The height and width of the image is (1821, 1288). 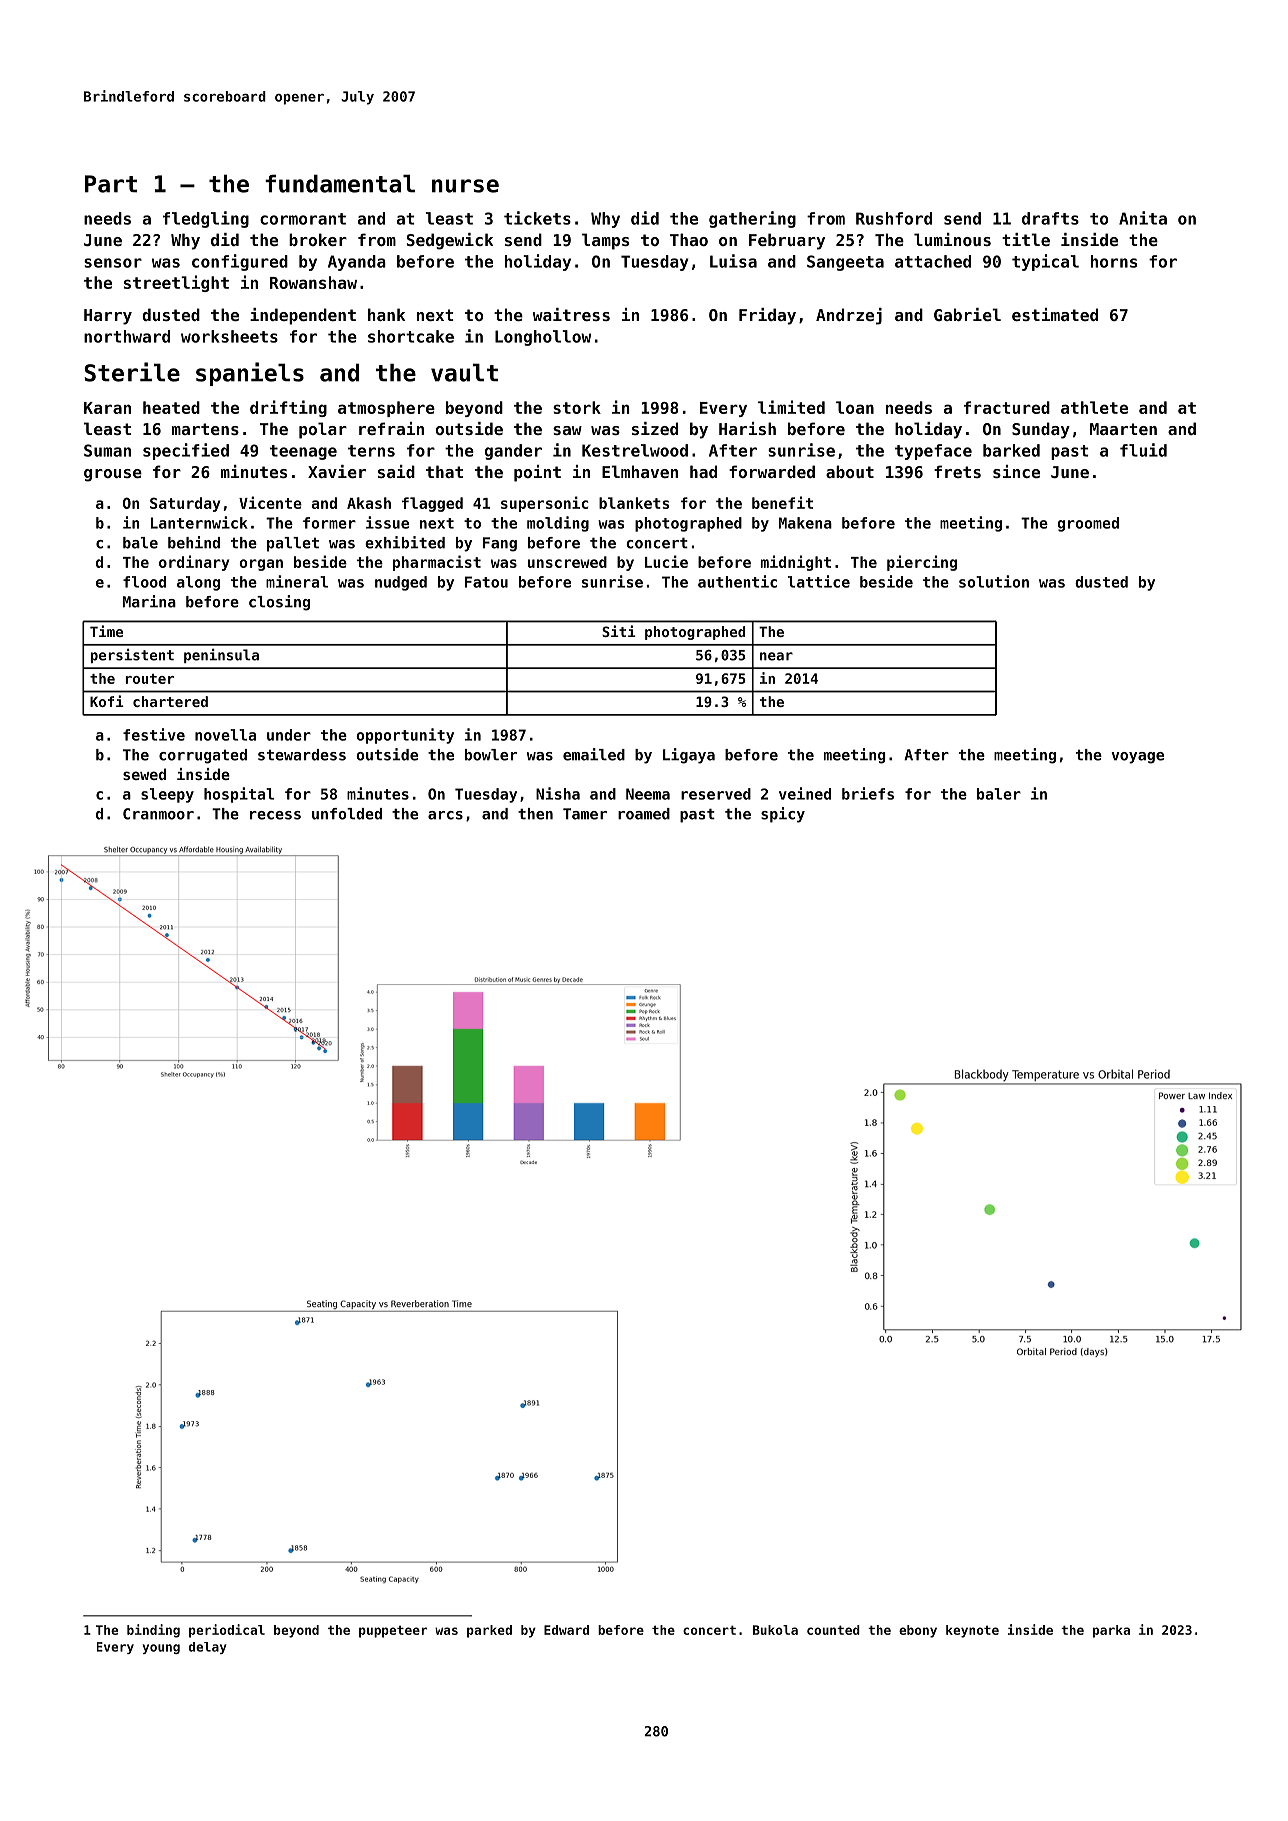 I want to click on fractured, so click(x=1007, y=407).
